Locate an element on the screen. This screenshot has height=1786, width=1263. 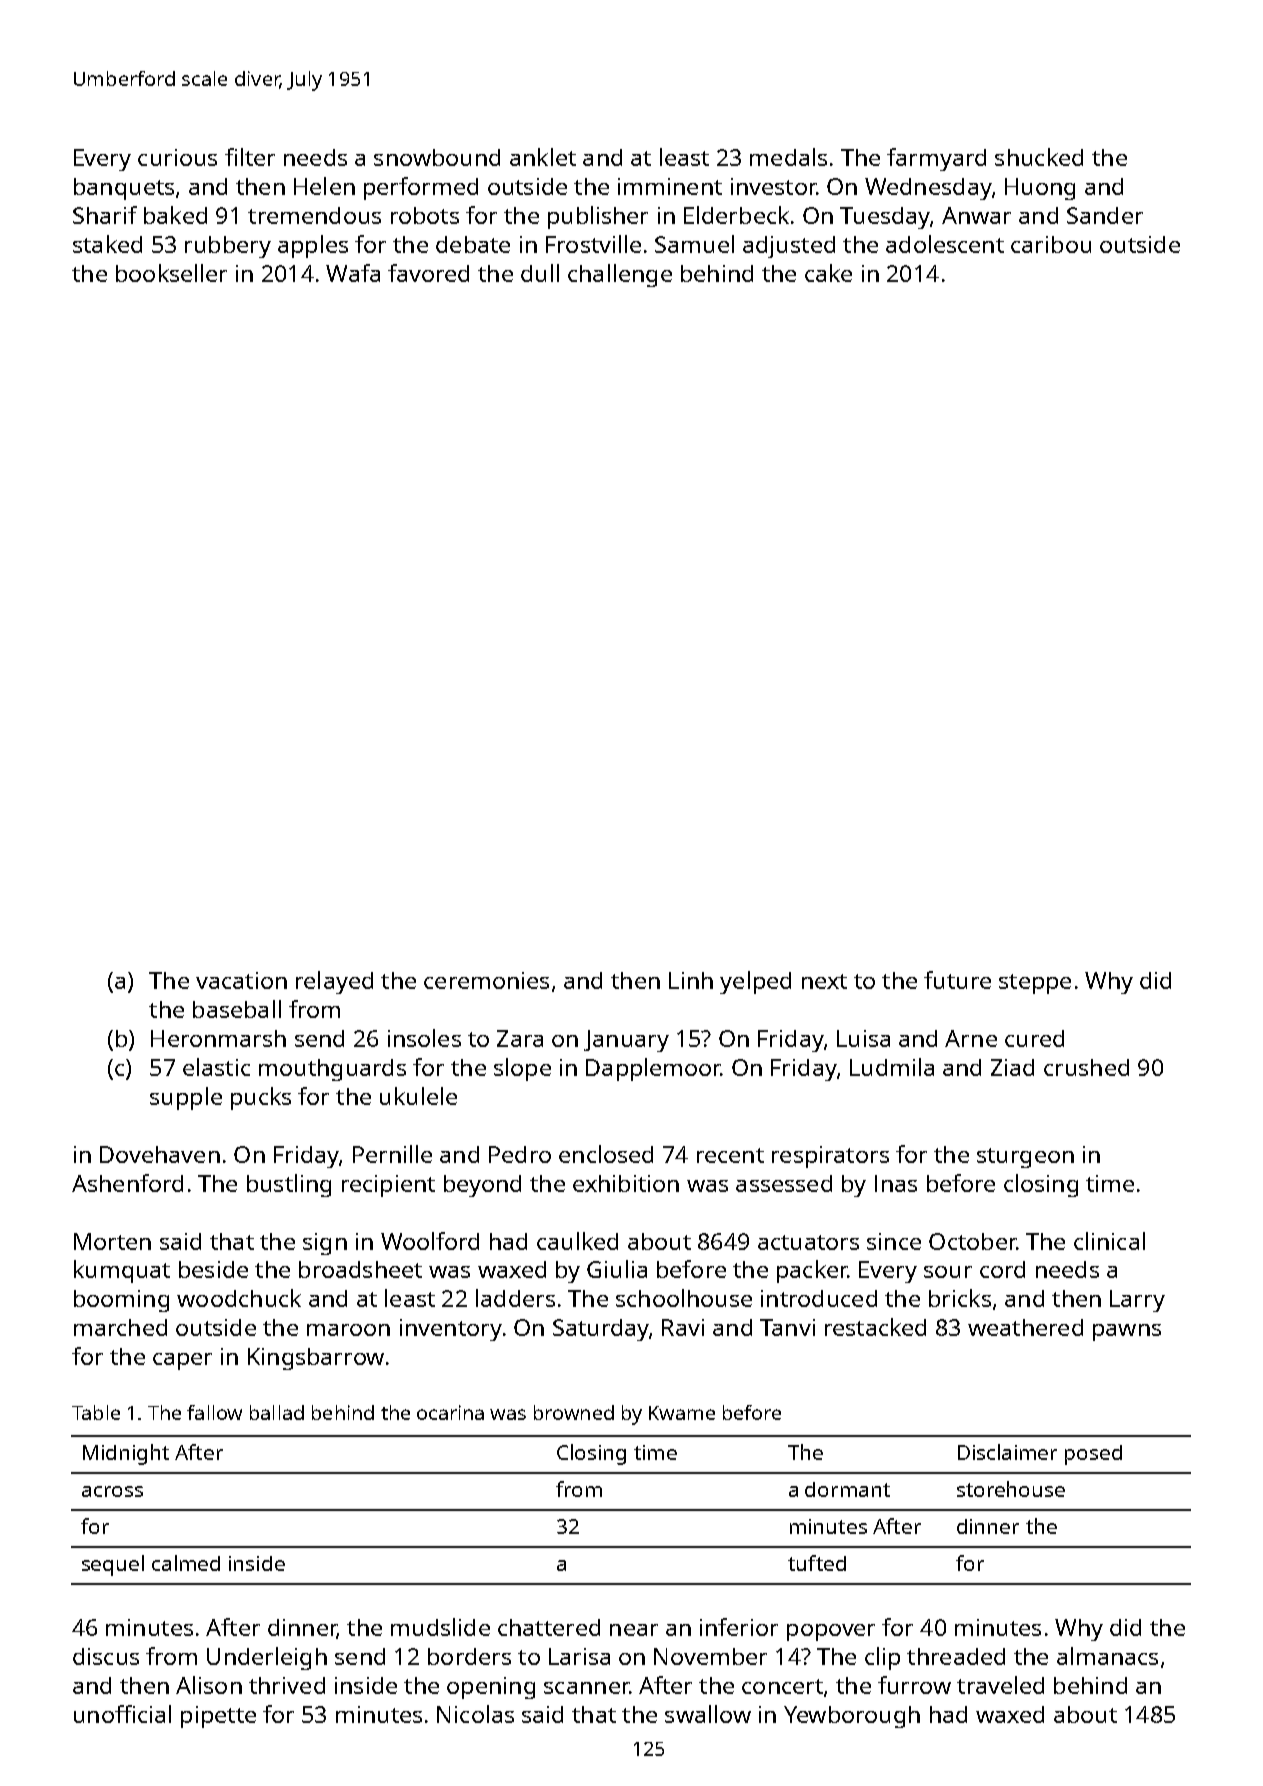
challenge is located at coordinates (620, 275).
